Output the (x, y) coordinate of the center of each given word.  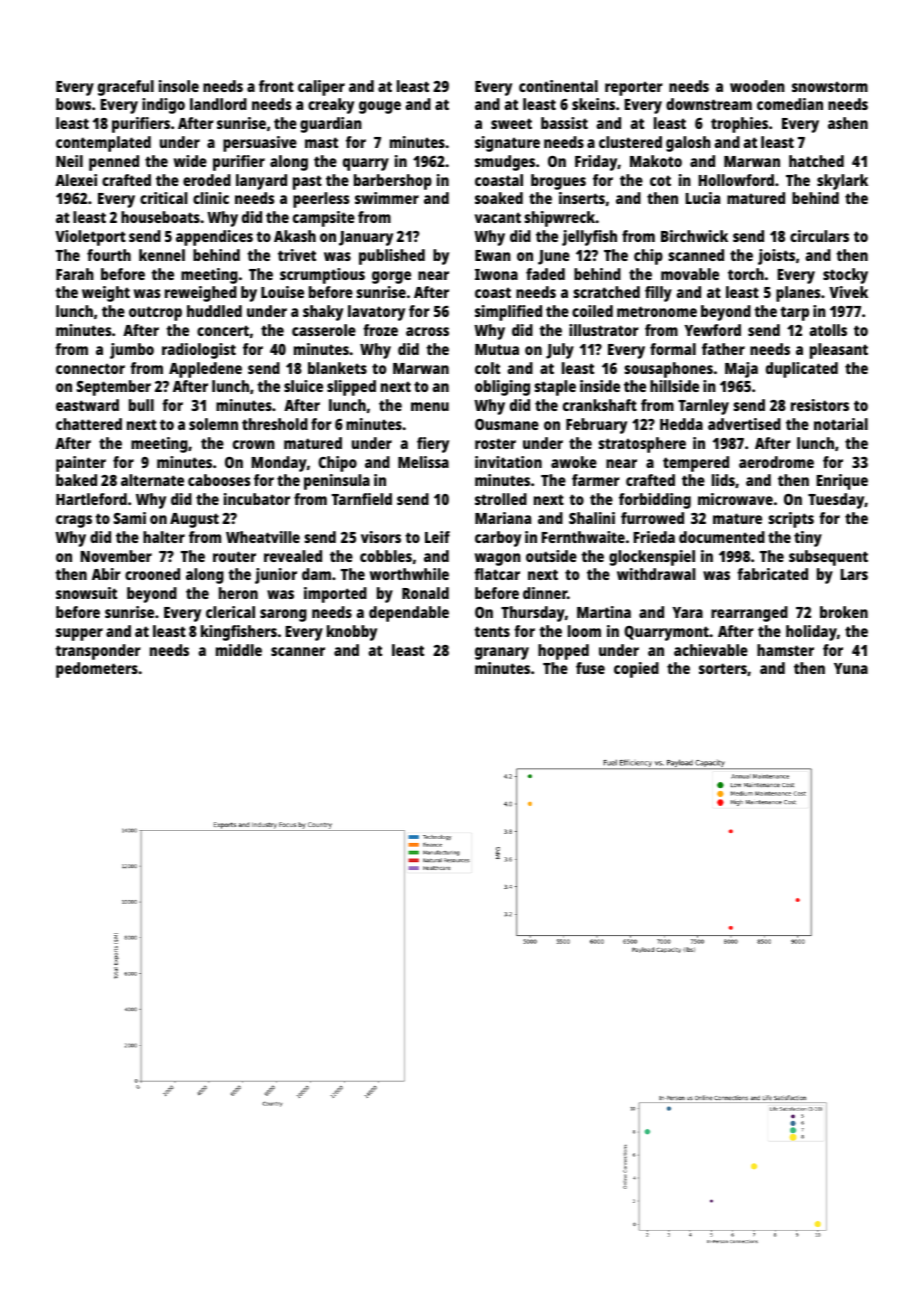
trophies (739, 125)
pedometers (97, 670)
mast (321, 142)
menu (430, 406)
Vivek (848, 292)
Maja (741, 370)
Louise (282, 292)
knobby (352, 633)
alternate (152, 480)
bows (73, 104)
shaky (323, 313)
